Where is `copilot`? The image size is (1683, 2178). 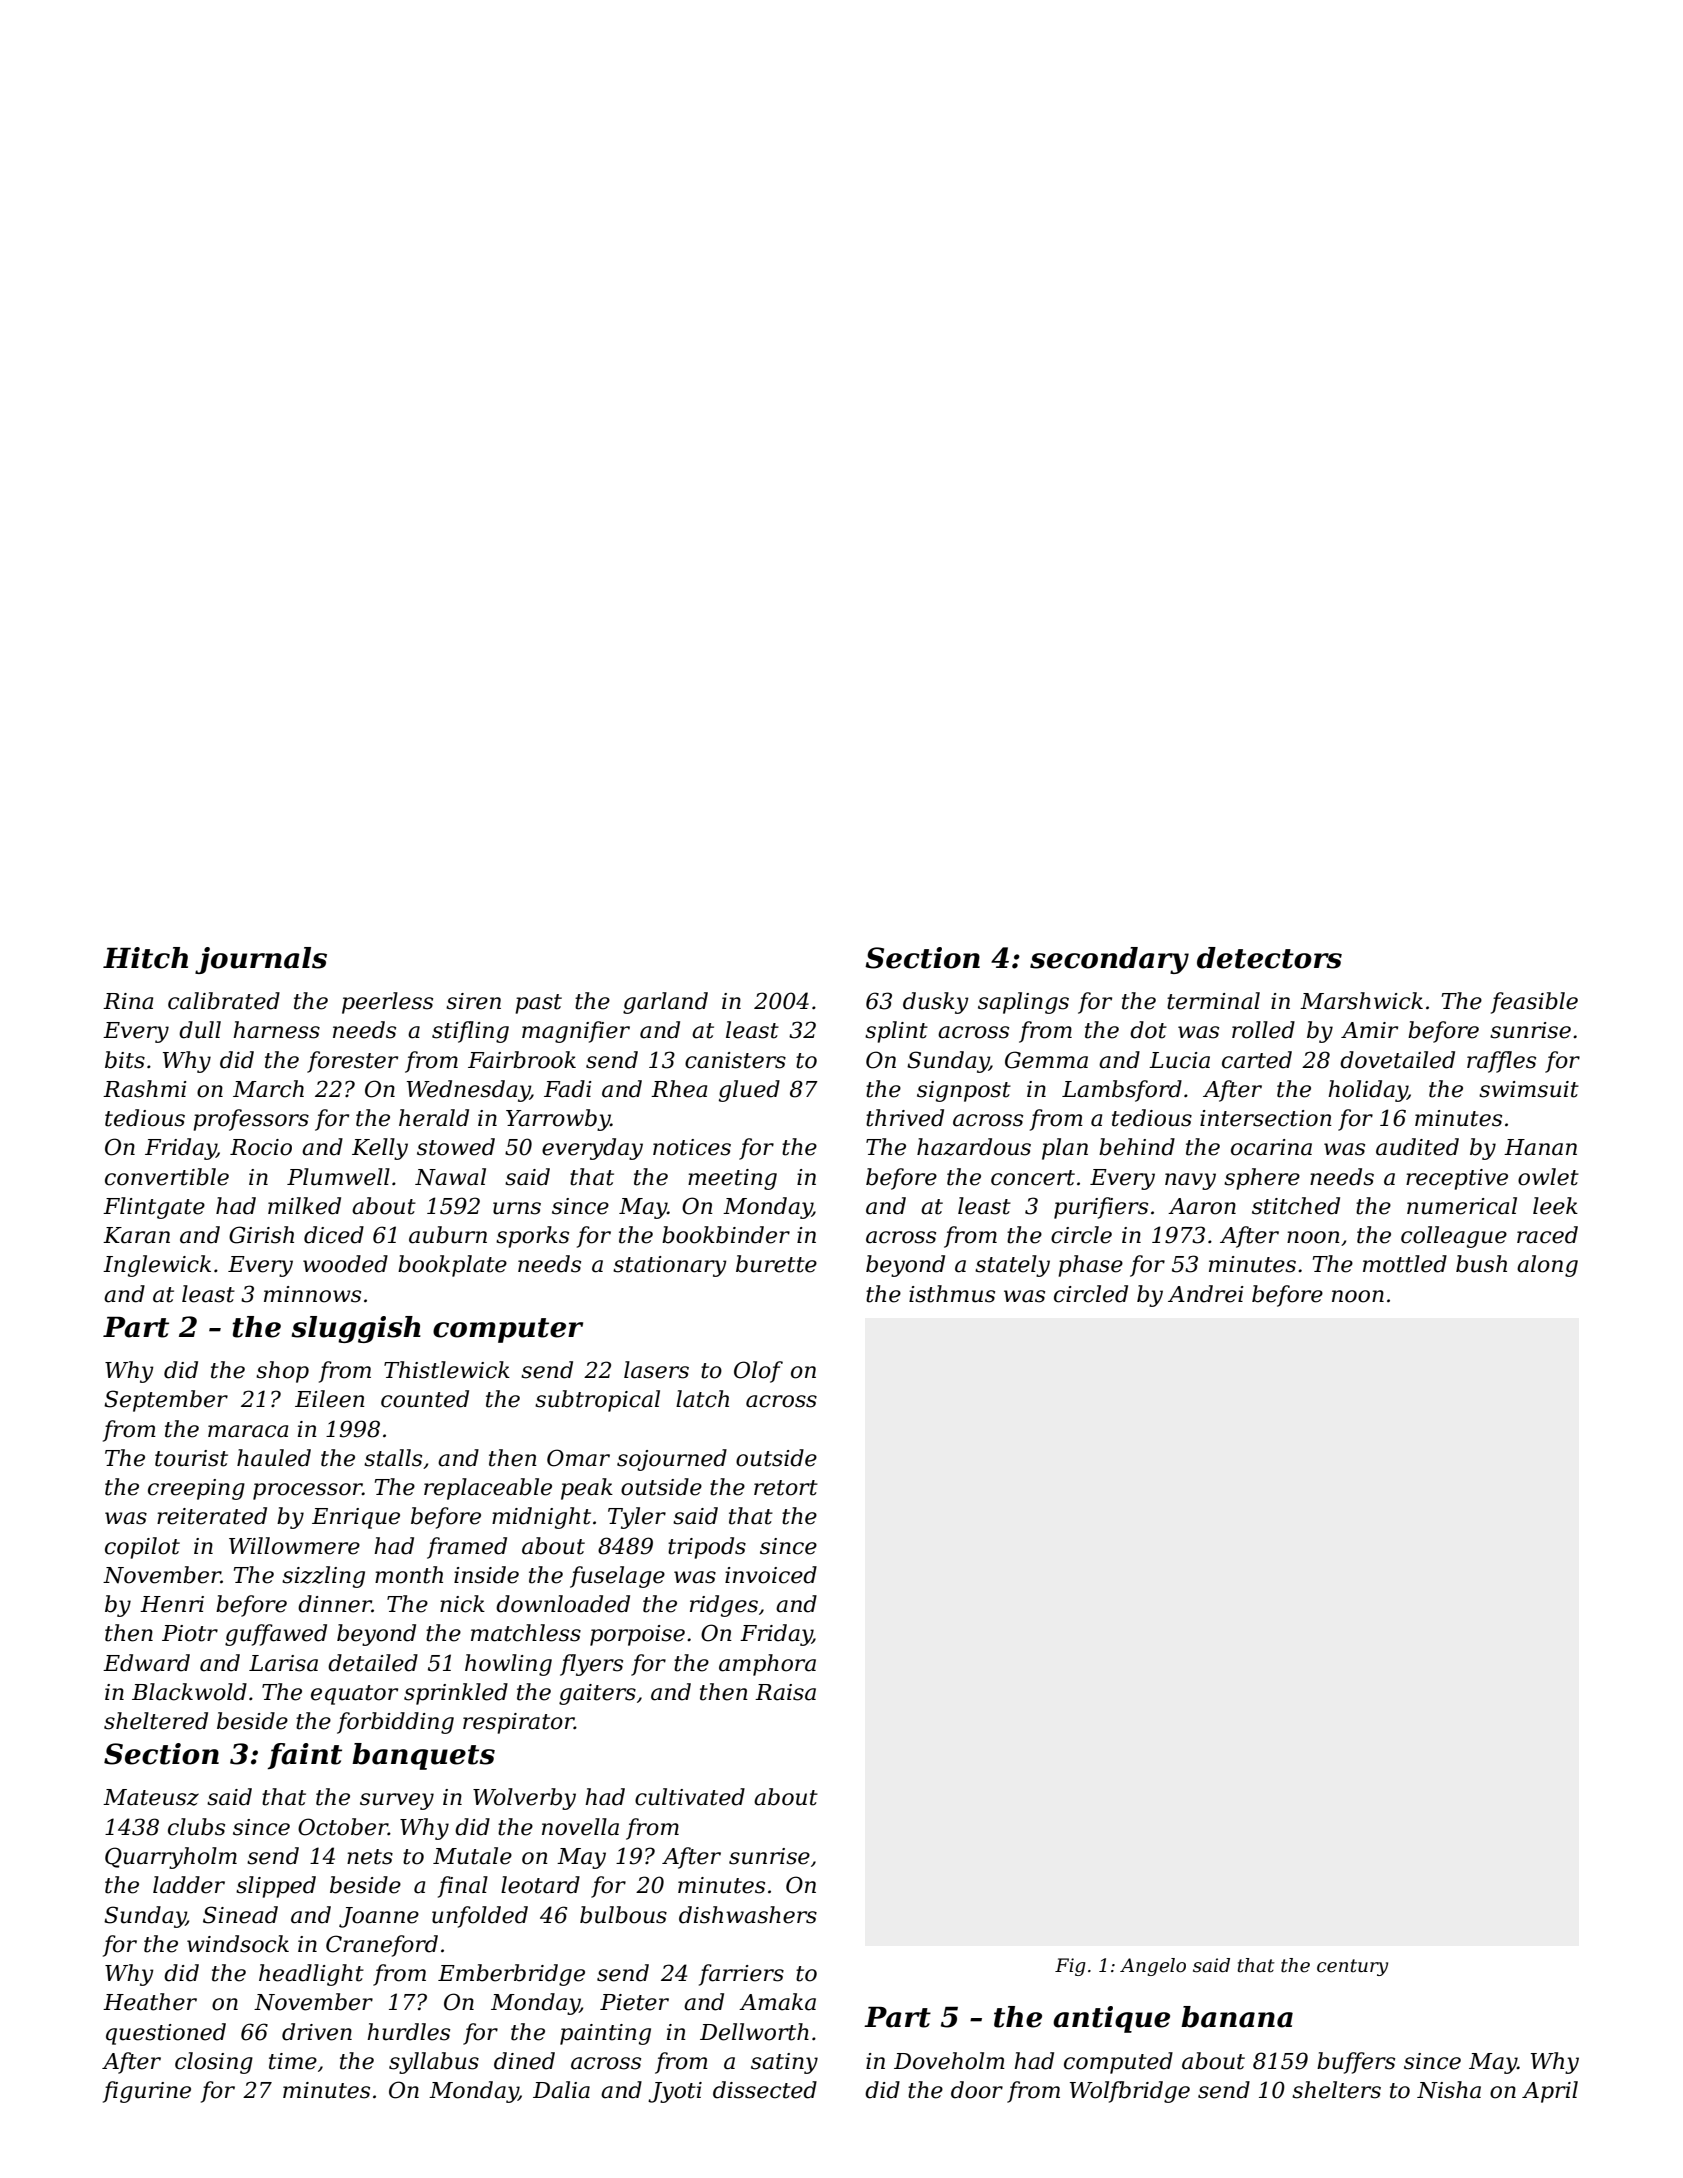 copilot is located at coordinates (142, 1548).
